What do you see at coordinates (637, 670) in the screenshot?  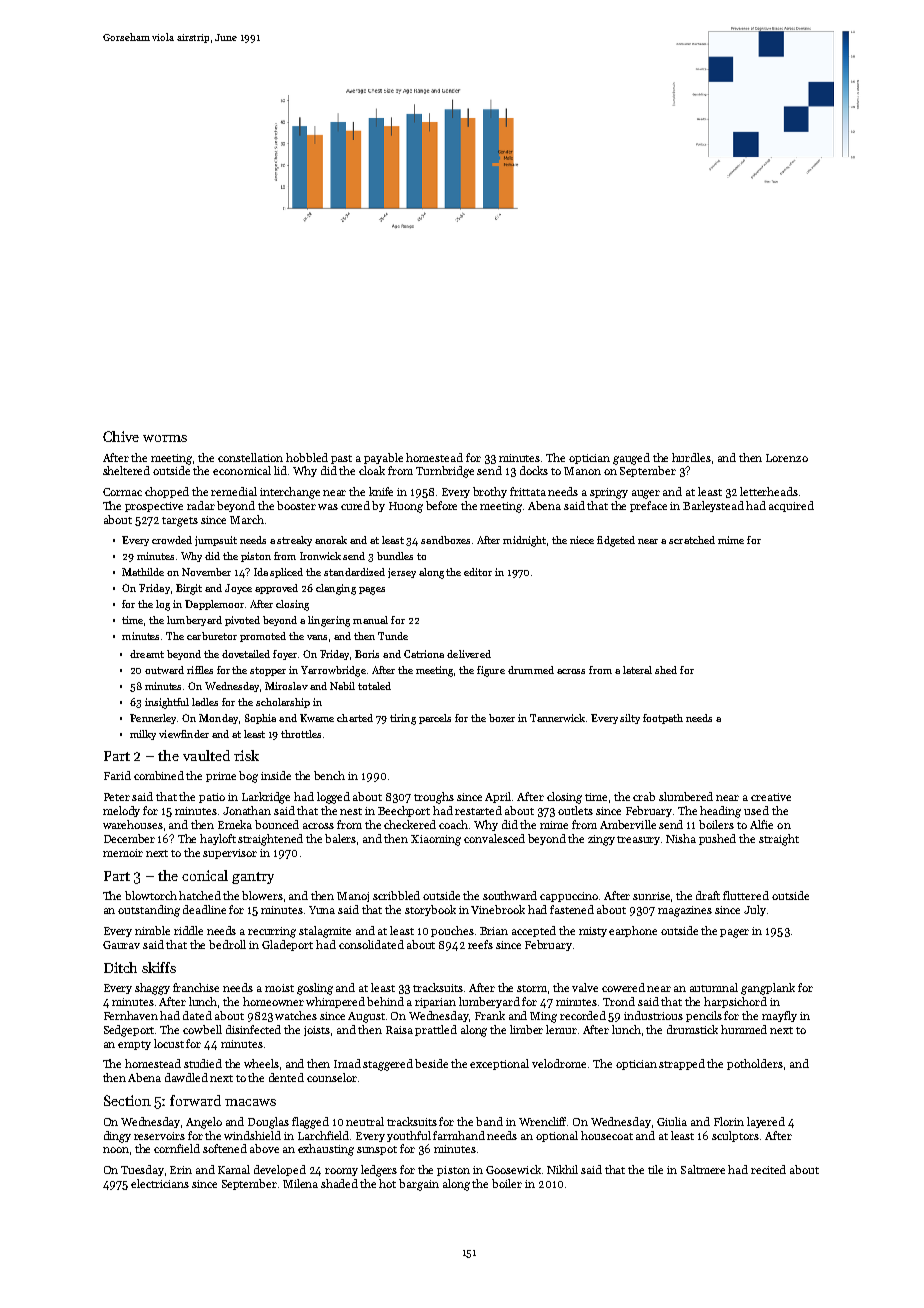 I see `lateral` at bounding box center [637, 670].
